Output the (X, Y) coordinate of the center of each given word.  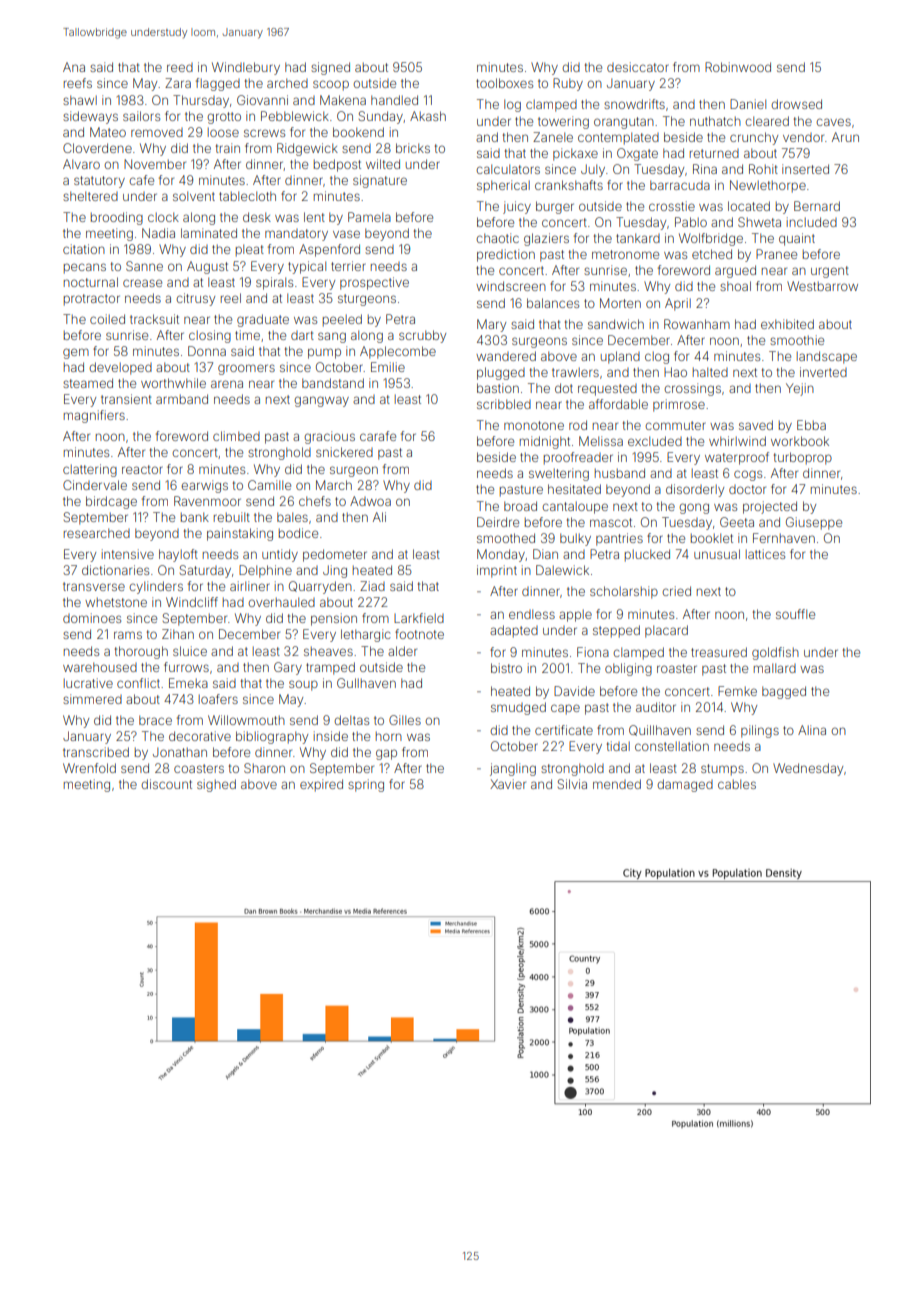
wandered (506, 356)
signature (380, 181)
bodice (298, 533)
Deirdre (498, 522)
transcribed (96, 752)
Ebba (811, 425)
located (749, 206)
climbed (236, 436)
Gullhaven (366, 683)
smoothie (797, 340)
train (228, 148)
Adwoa (370, 501)
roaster (677, 668)
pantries (619, 539)
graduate (263, 320)
